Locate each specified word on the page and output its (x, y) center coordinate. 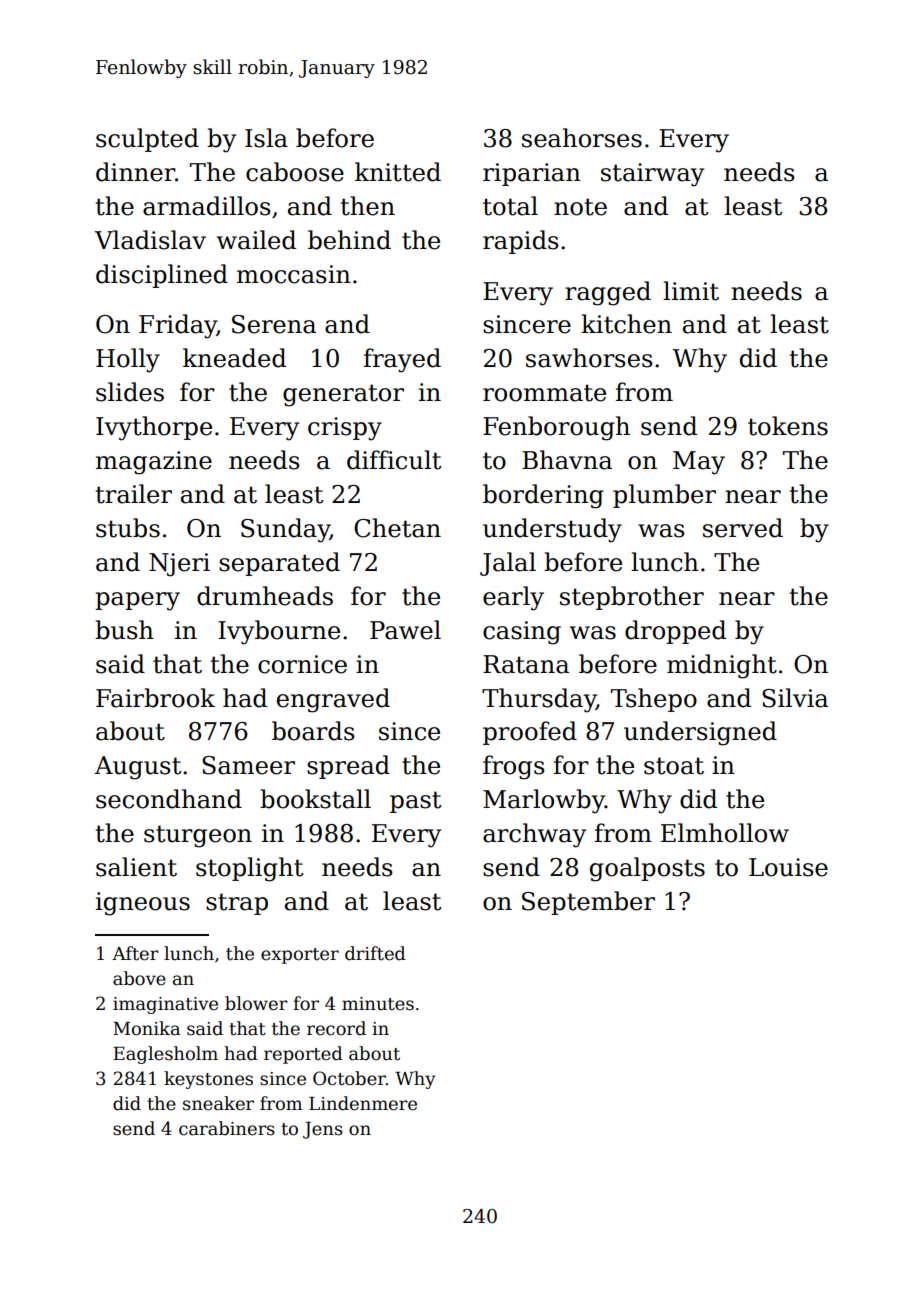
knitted (398, 172)
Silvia (795, 698)
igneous (143, 904)
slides (130, 392)
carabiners (227, 1128)
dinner (135, 172)
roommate (544, 393)
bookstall (315, 799)
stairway (652, 175)
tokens (788, 426)
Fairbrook (155, 698)
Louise (788, 867)
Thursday (539, 700)
